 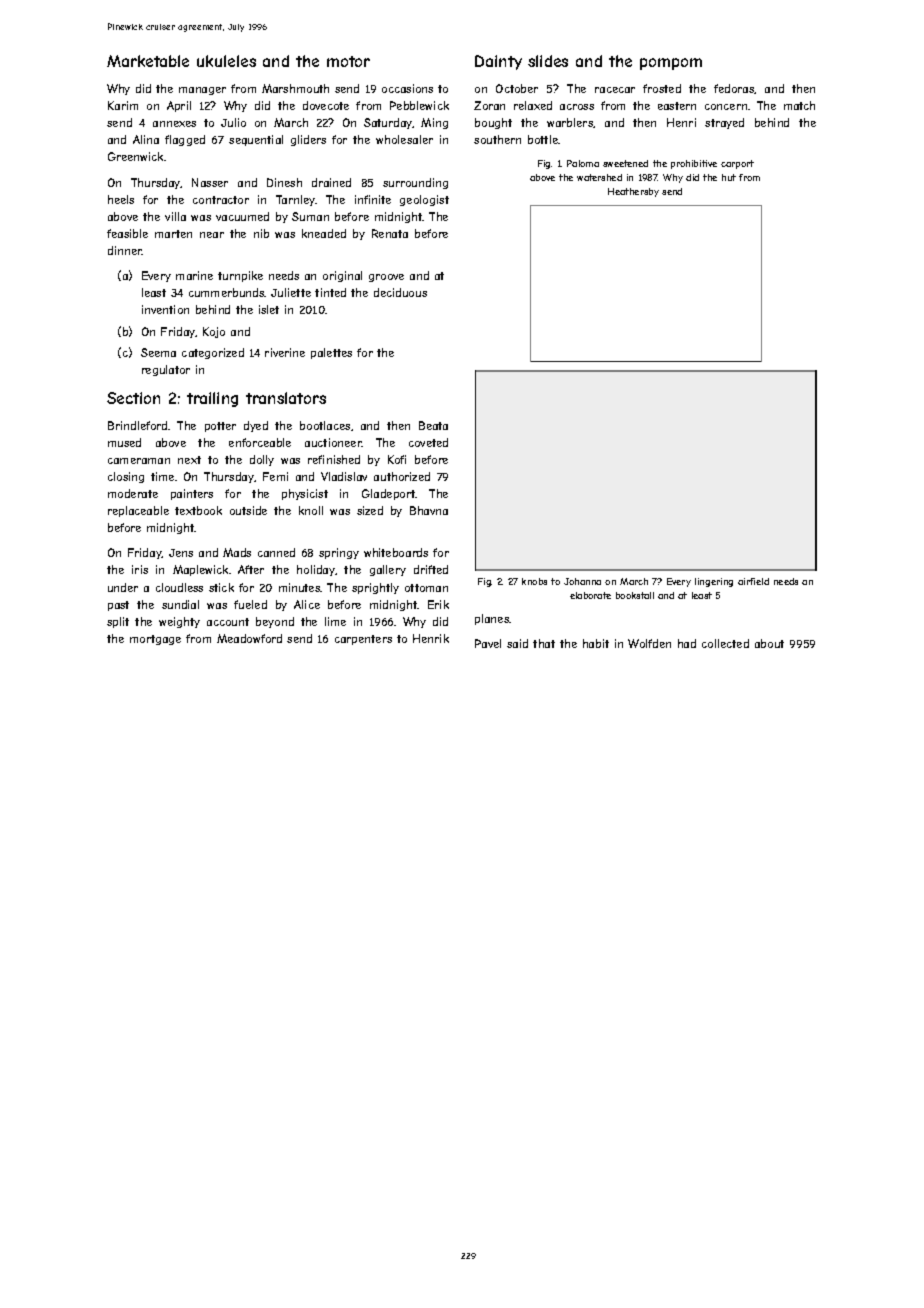 I want to click on marine, so click(x=194, y=275).
